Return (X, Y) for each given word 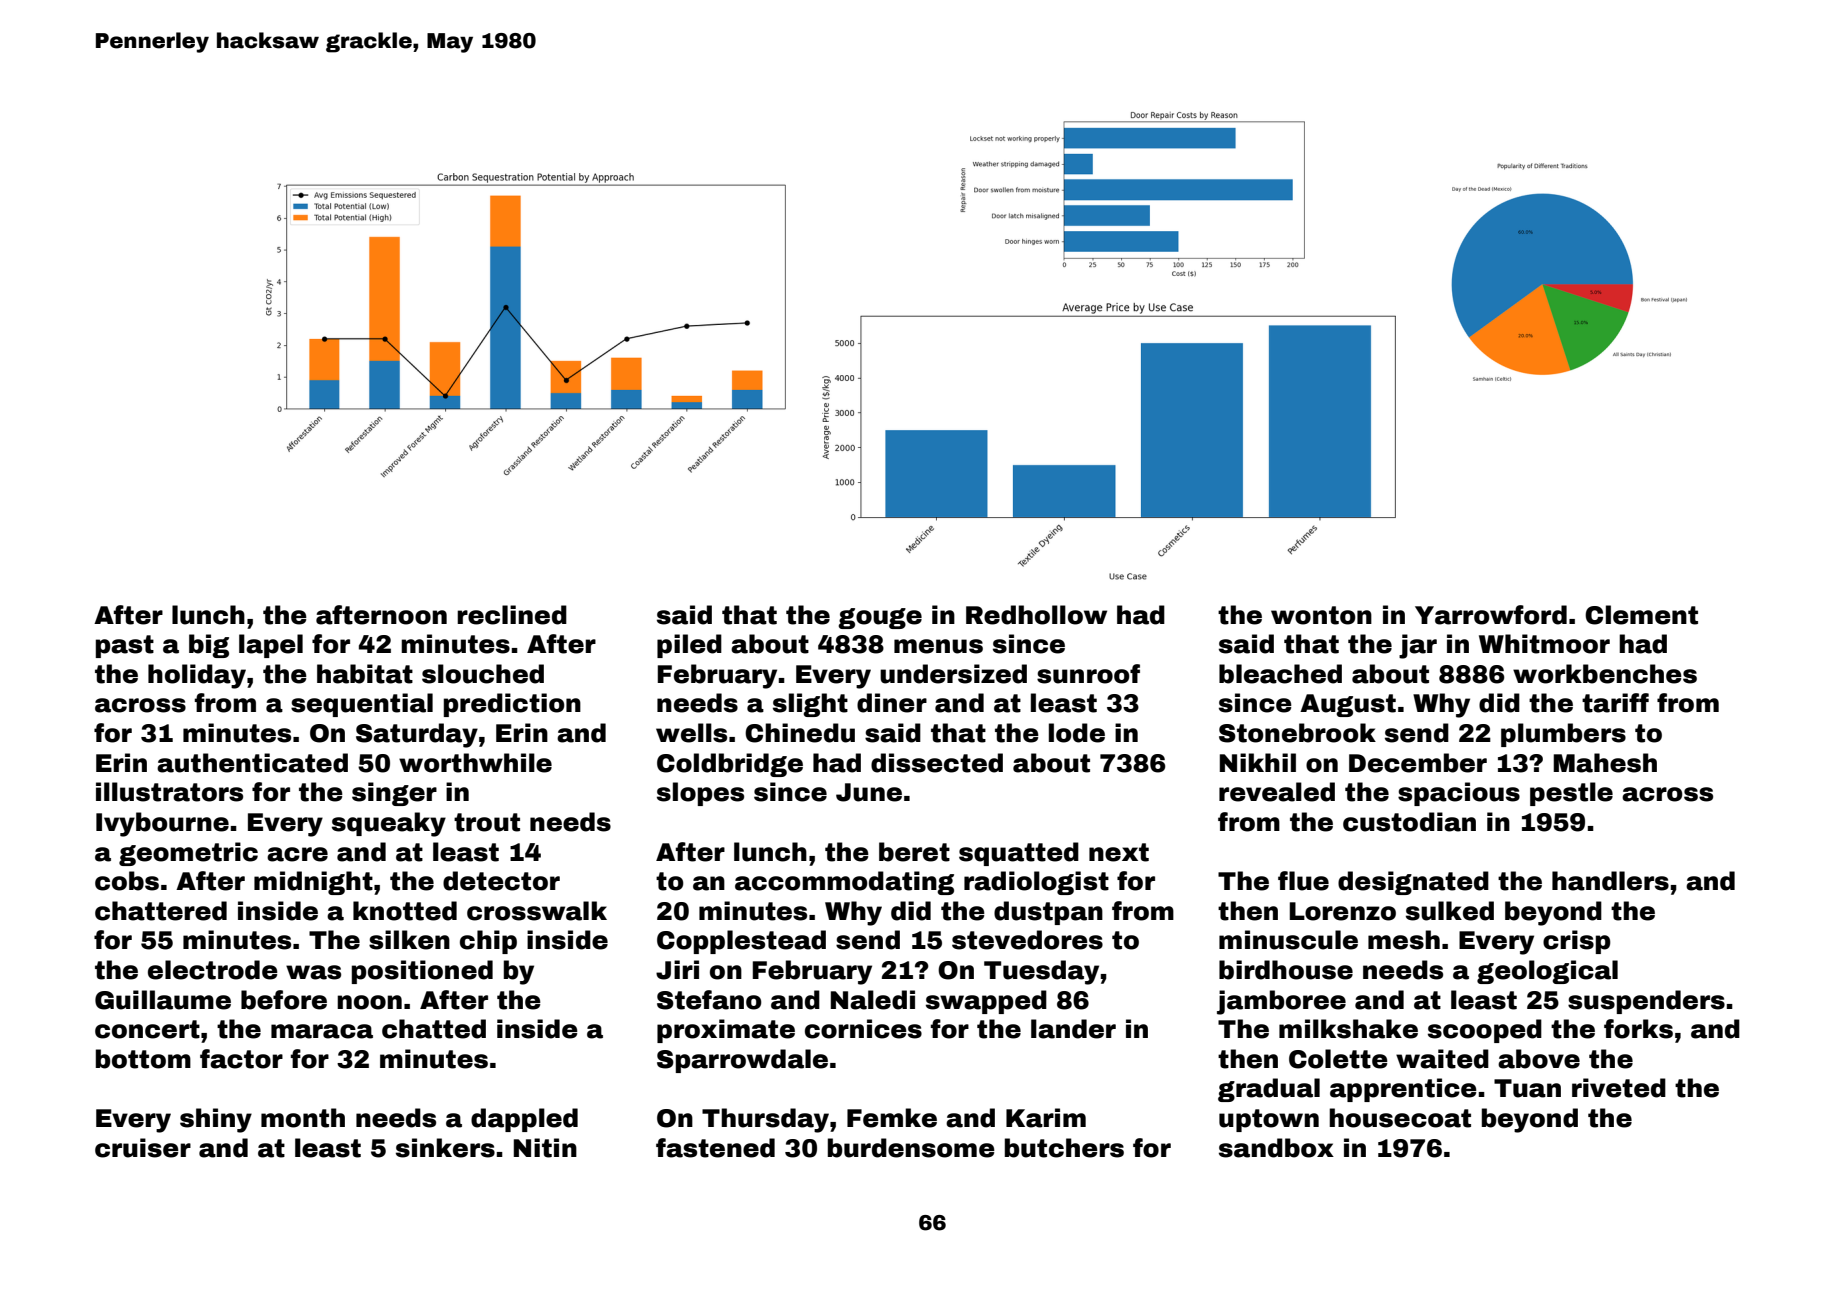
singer (394, 794)
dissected (937, 763)
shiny (216, 1120)
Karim (1046, 1118)
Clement (1641, 615)
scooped (1485, 1031)
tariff (1615, 703)
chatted (434, 1029)
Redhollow (1036, 615)
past (125, 646)
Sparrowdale (742, 1061)
